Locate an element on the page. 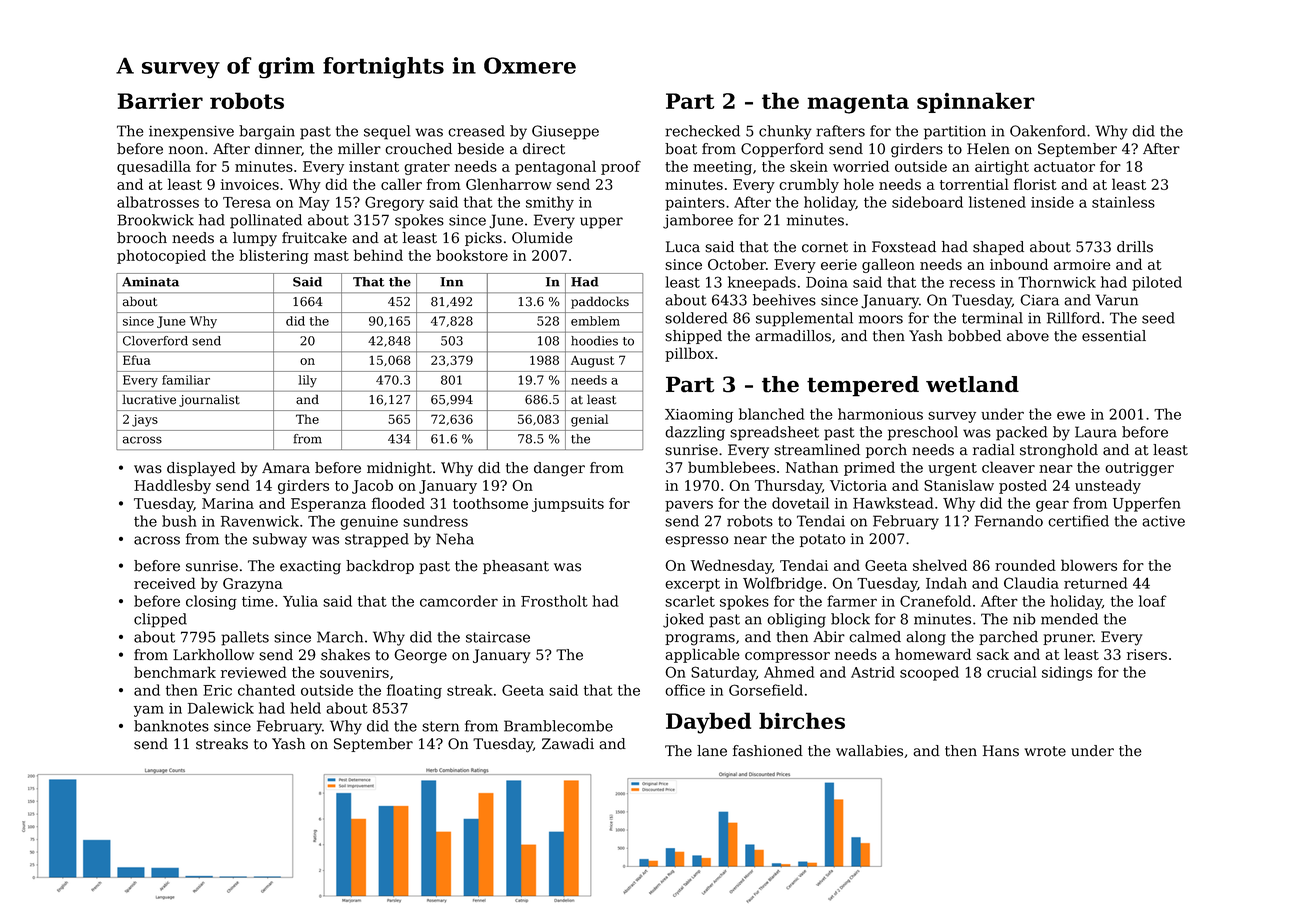 The width and height of the image is (1308, 924). armoire is located at coordinates (1082, 264).
